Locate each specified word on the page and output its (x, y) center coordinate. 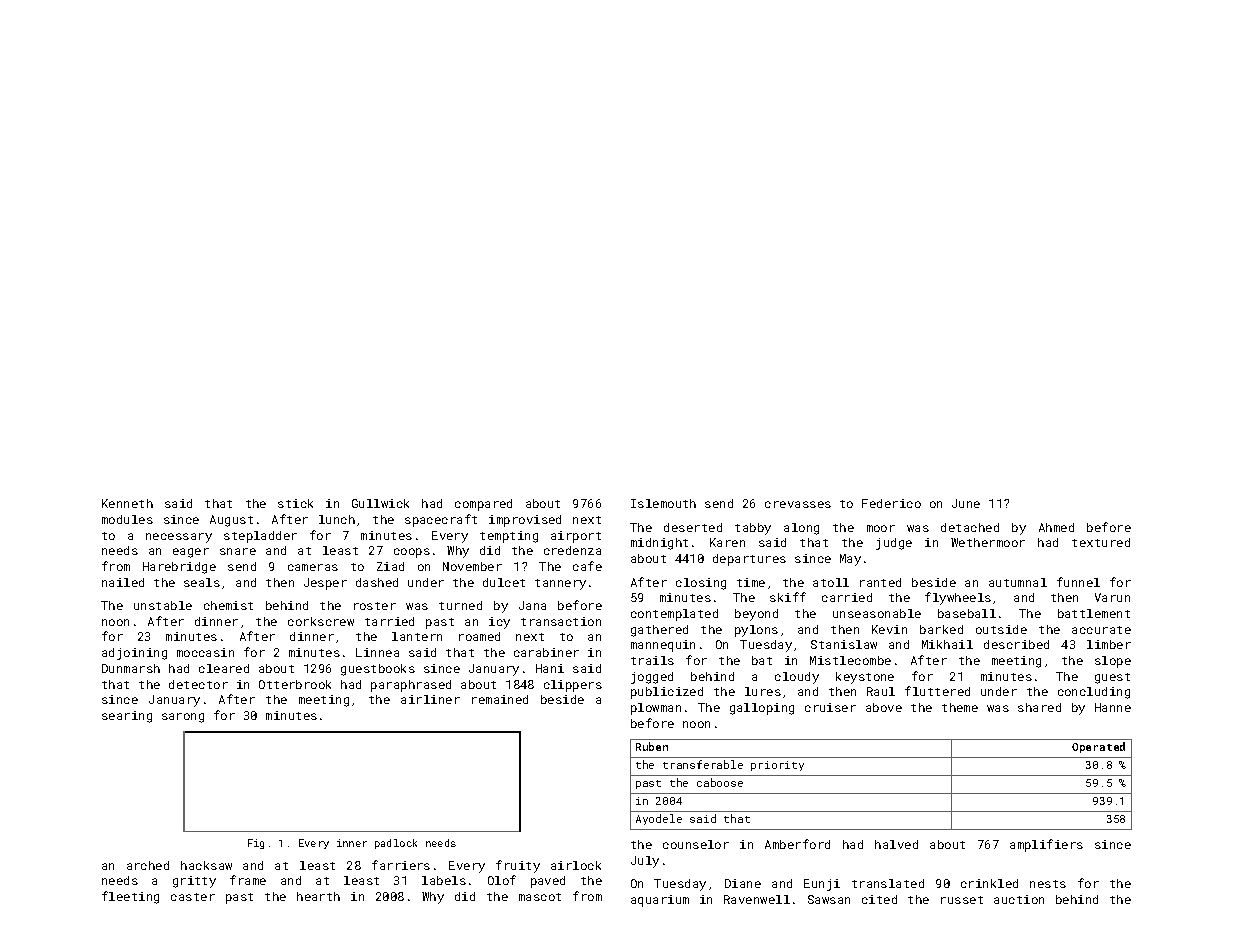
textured (1101, 542)
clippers (573, 686)
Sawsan (829, 899)
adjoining (134, 654)
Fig (256, 844)
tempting (509, 537)
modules (127, 519)
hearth (318, 896)
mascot (540, 897)
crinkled (989, 883)
